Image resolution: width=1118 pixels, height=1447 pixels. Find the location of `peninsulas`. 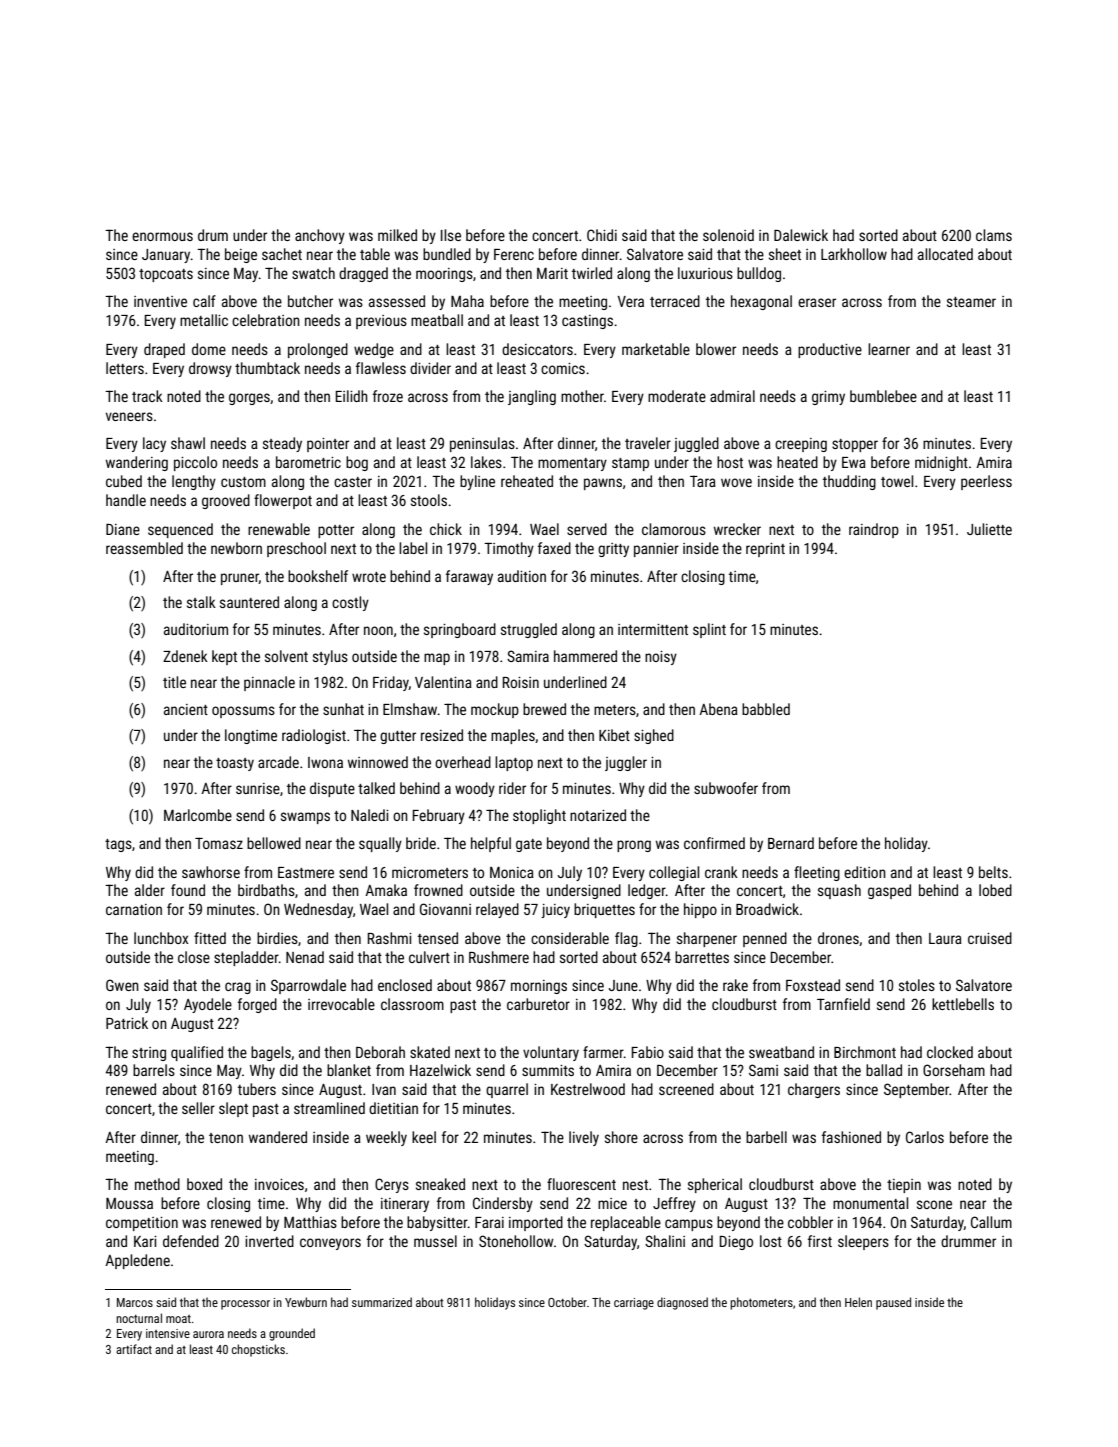

peninsulas is located at coordinates (482, 444).
